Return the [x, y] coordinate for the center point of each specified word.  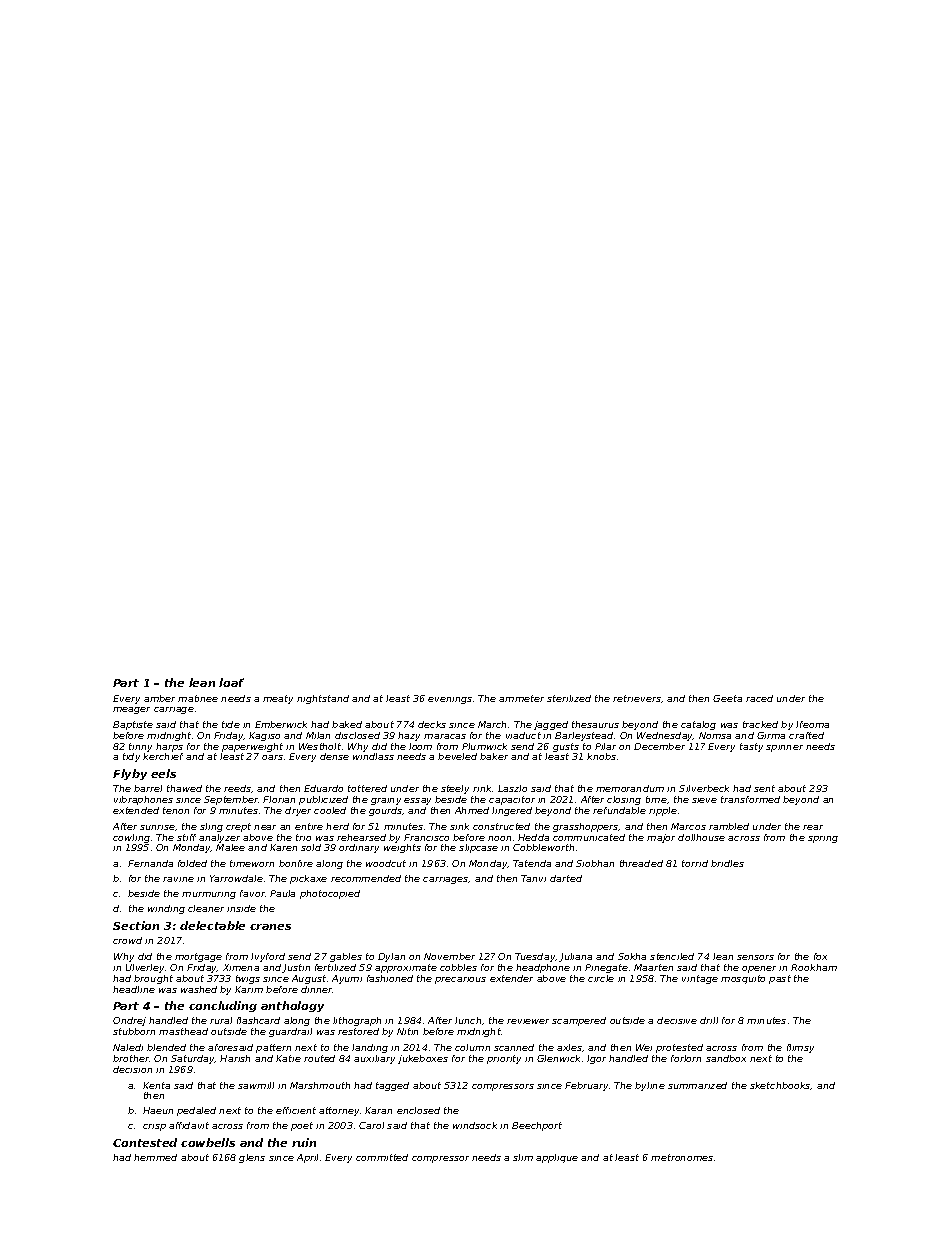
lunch [468, 1020]
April [307, 1158]
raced [759, 698]
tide [231, 724]
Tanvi [533, 878]
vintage [700, 979]
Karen [283, 847]
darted [566, 878]
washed [199, 989]
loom [420, 746]
